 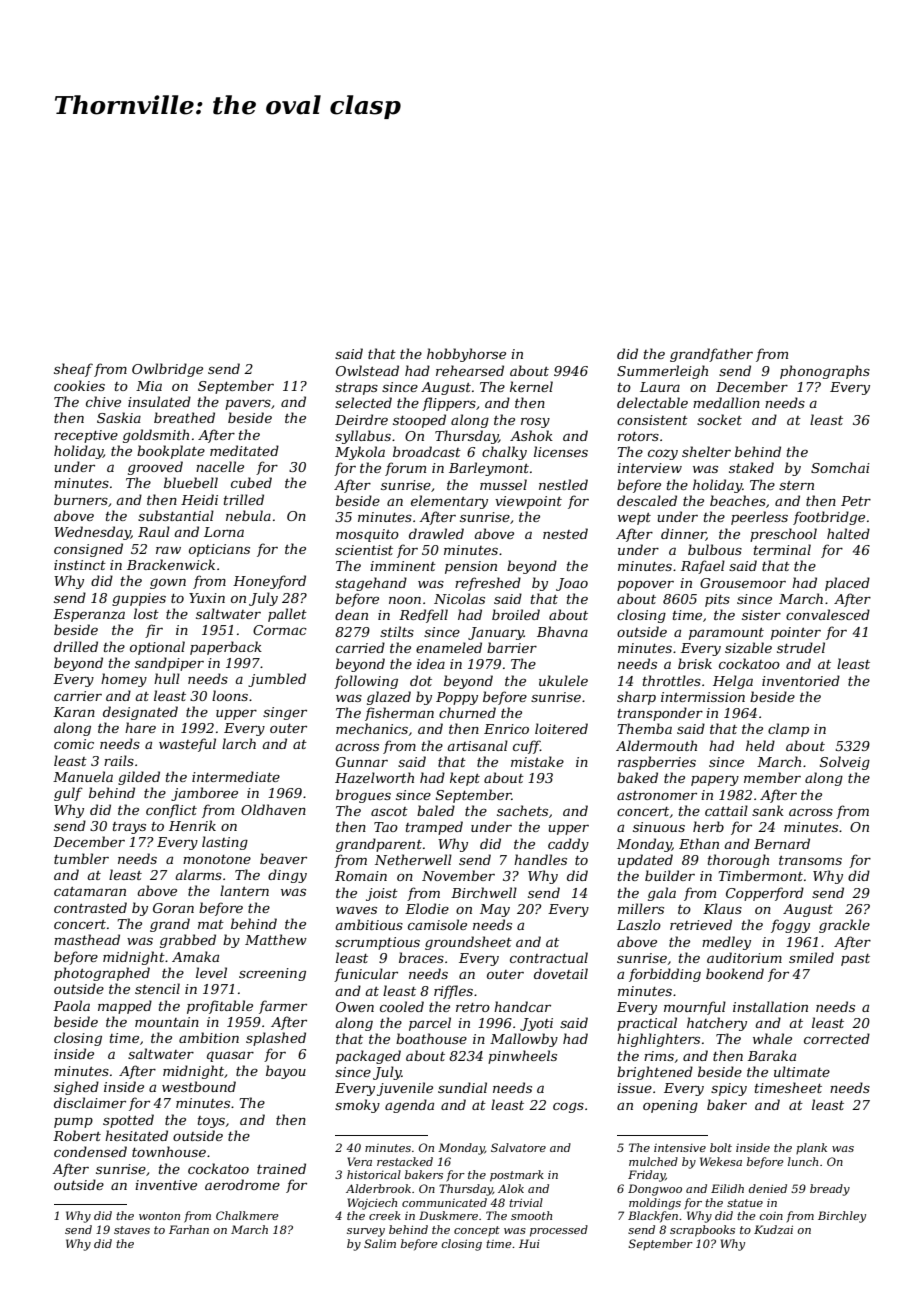 What do you see at coordinates (225, 843) in the screenshot?
I see `lasting` at bounding box center [225, 843].
